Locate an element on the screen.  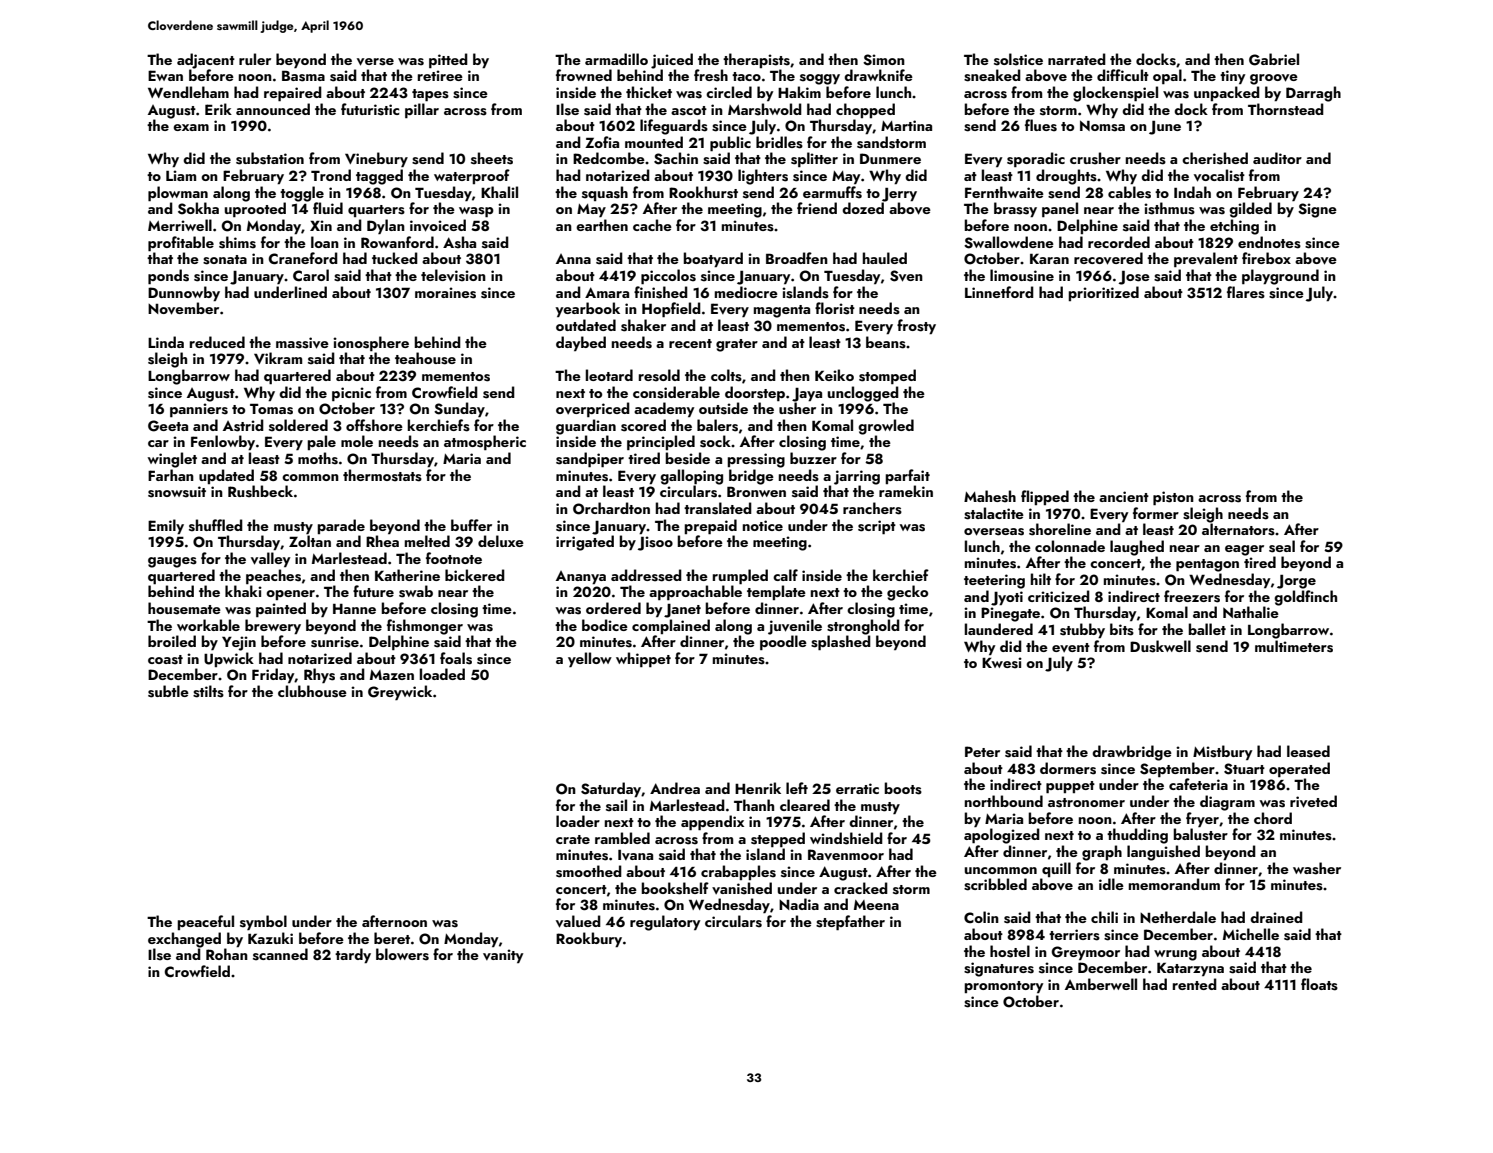
tardy is located at coordinates (353, 955).
